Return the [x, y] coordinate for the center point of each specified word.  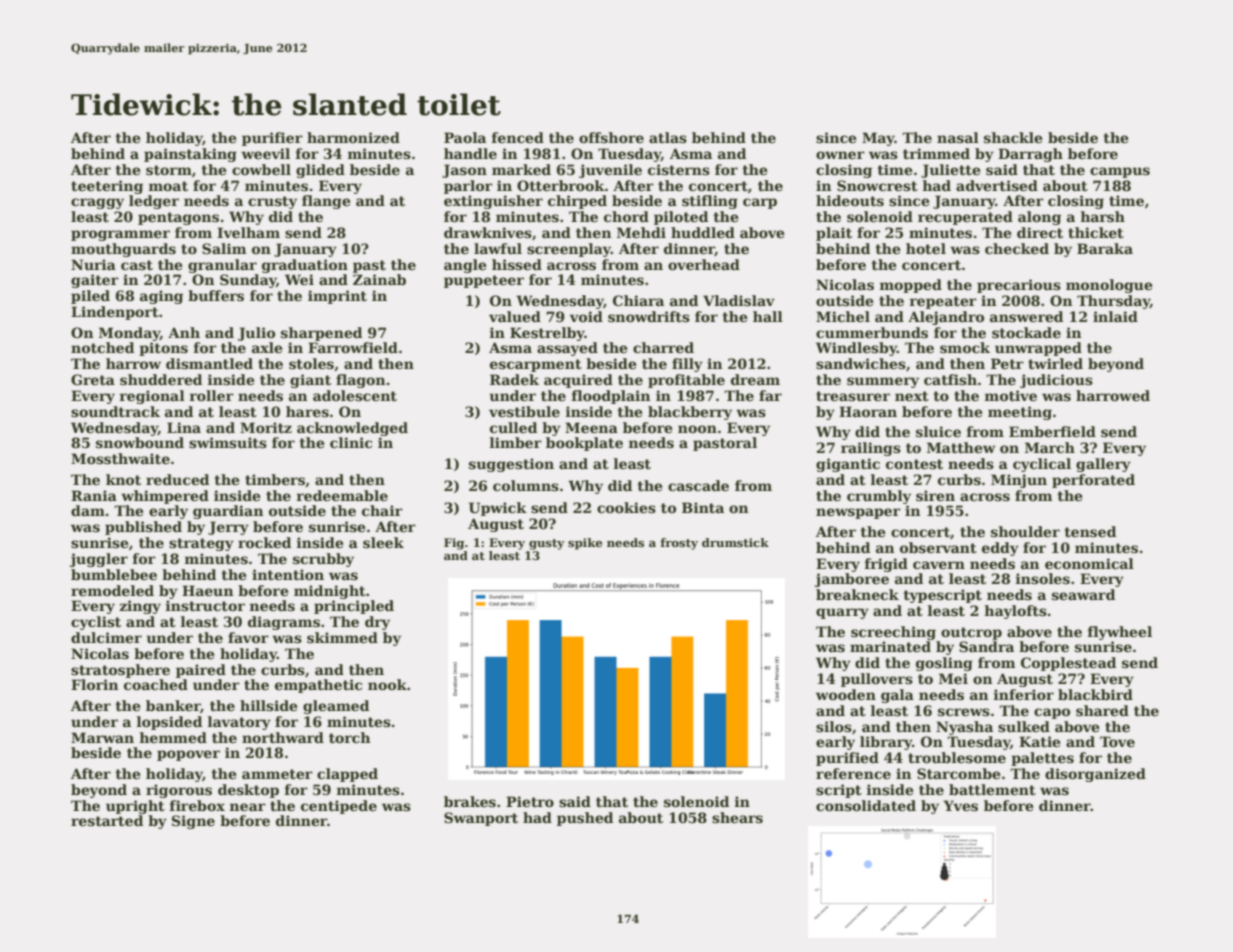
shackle [1013, 137]
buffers [216, 295]
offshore [611, 137]
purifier [272, 139]
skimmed [342, 637]
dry [377, 623]
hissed [517, 264]
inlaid [1115, 316]
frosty [679, 544]
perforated [1093, 481]
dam [88, 510]
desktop [248, 791]
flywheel [1120, 633]
